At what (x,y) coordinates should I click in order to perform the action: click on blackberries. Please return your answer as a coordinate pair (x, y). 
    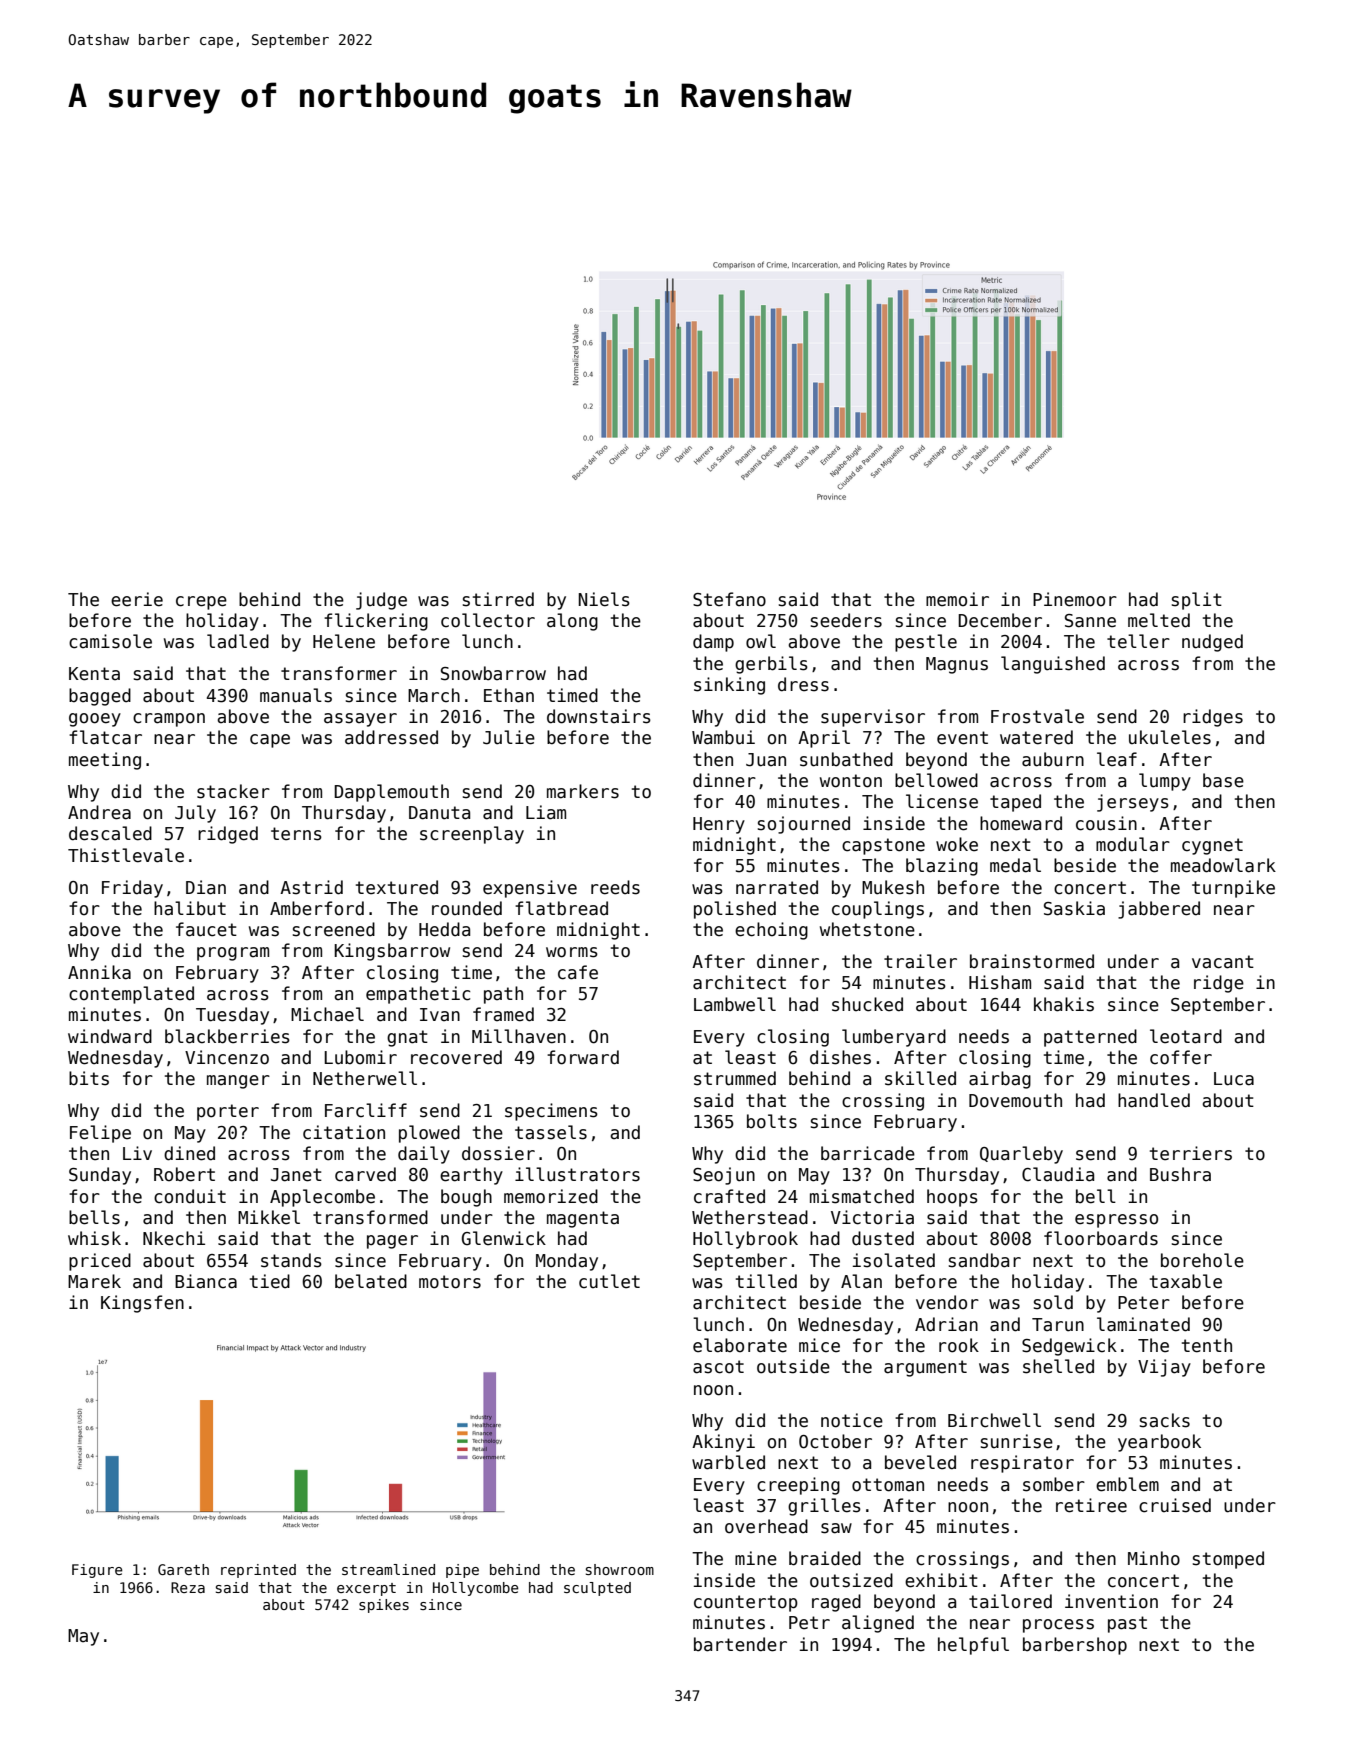
    Looking at the image, I should click on (227, 1036).
